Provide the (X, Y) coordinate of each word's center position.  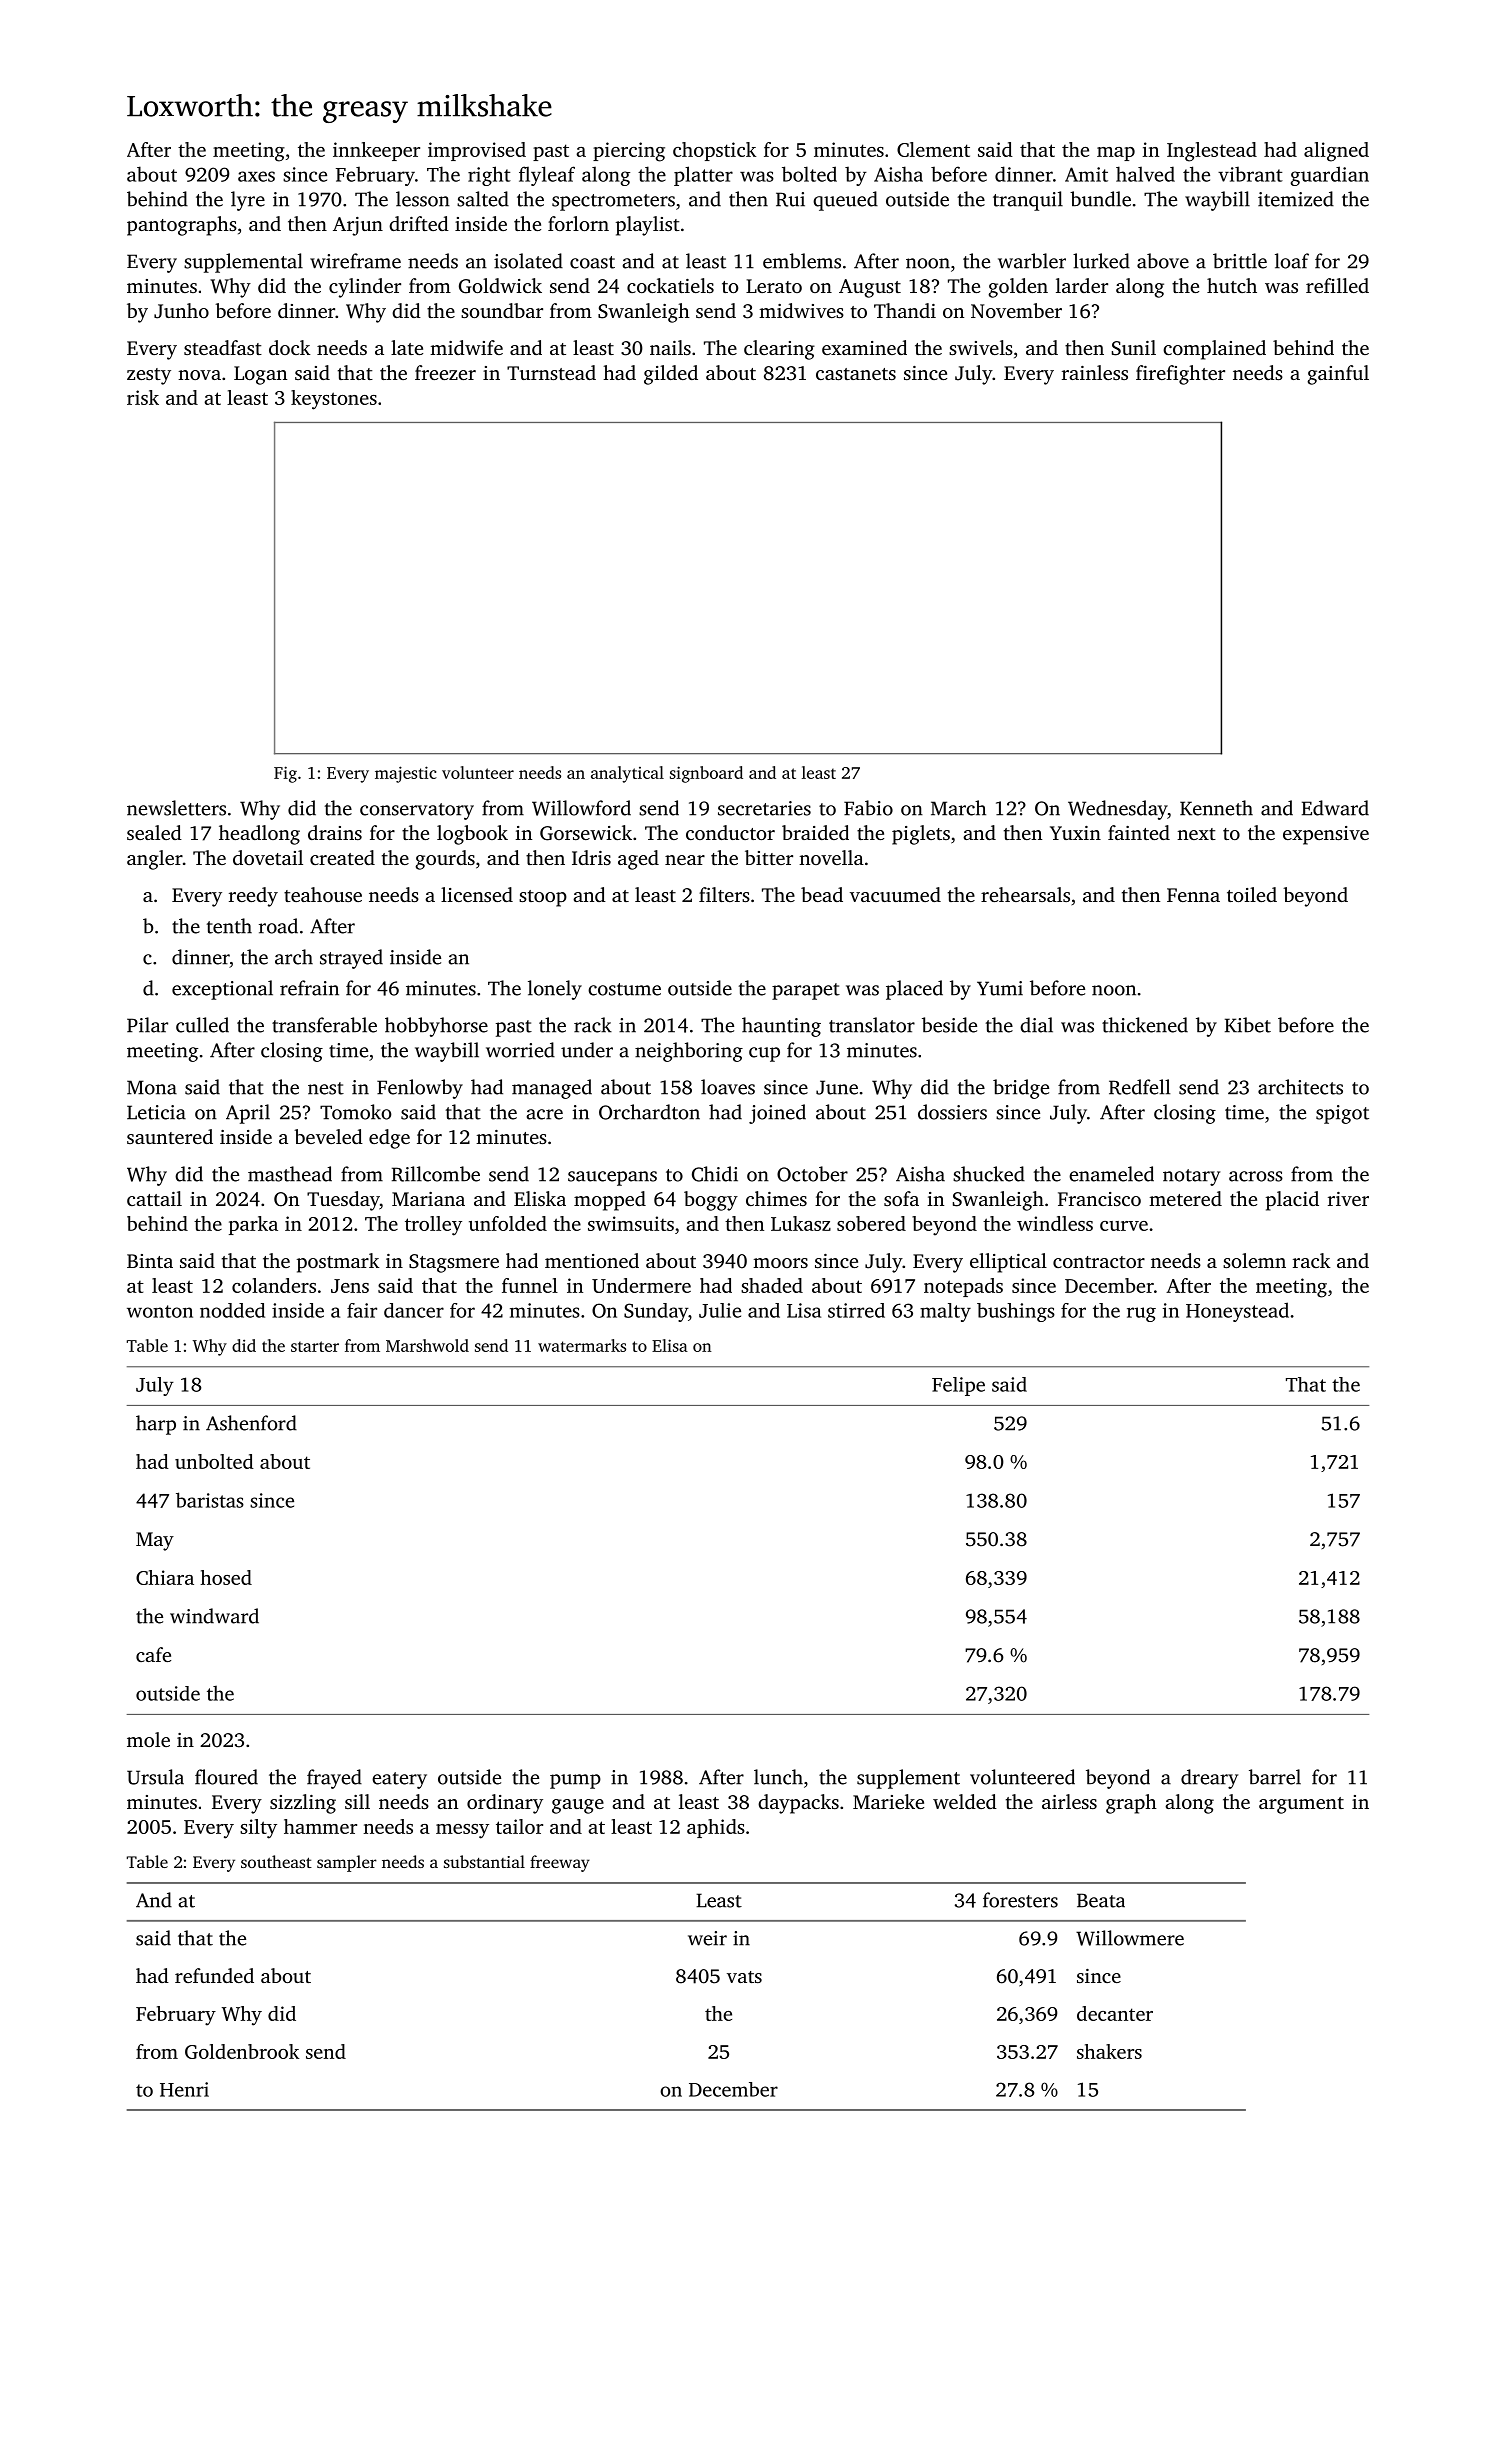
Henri (184, 2089)
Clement (933, 149)
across (1256, 1176)
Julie (720, 1310)
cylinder (365, 288)
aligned (1336, 152)
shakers (1109, 2051)
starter (315, 1346)
